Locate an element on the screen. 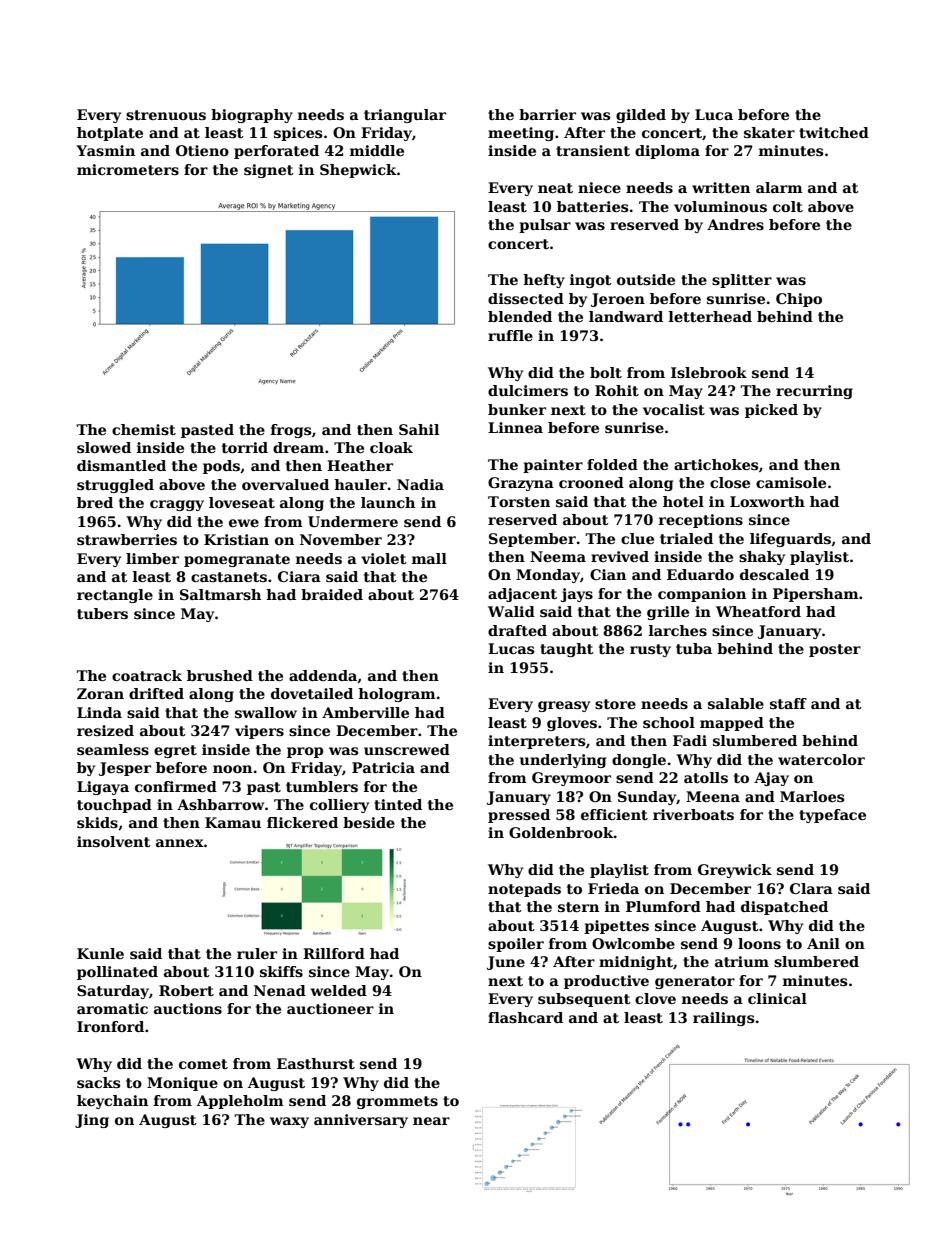 This screenshot has height=1233, width=952. Pipersham is located at coordinates (816, 595).
